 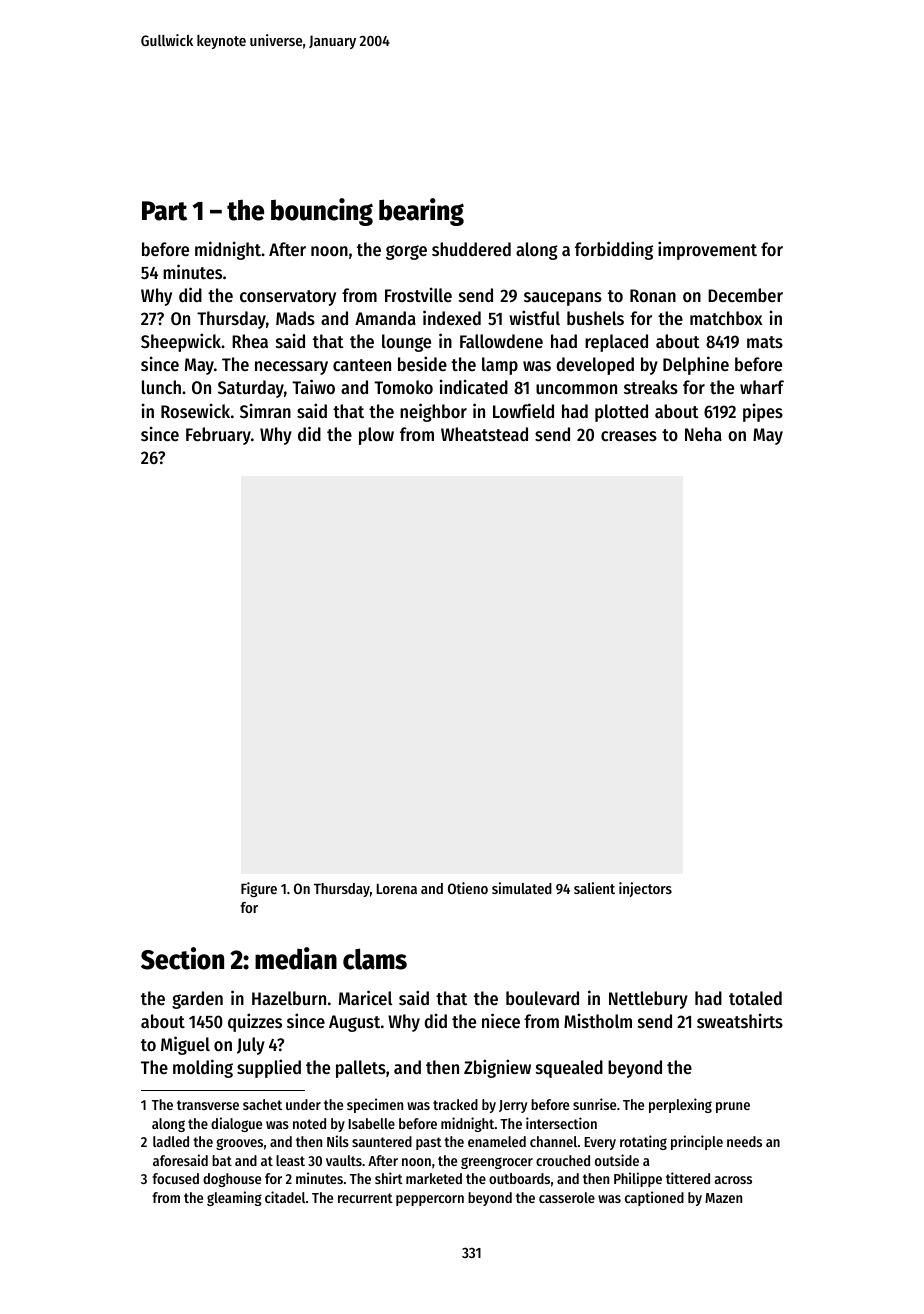 What do you see at coordinates (376, 436) in the document?
I see `plow` at bounding box center [376, 436].
